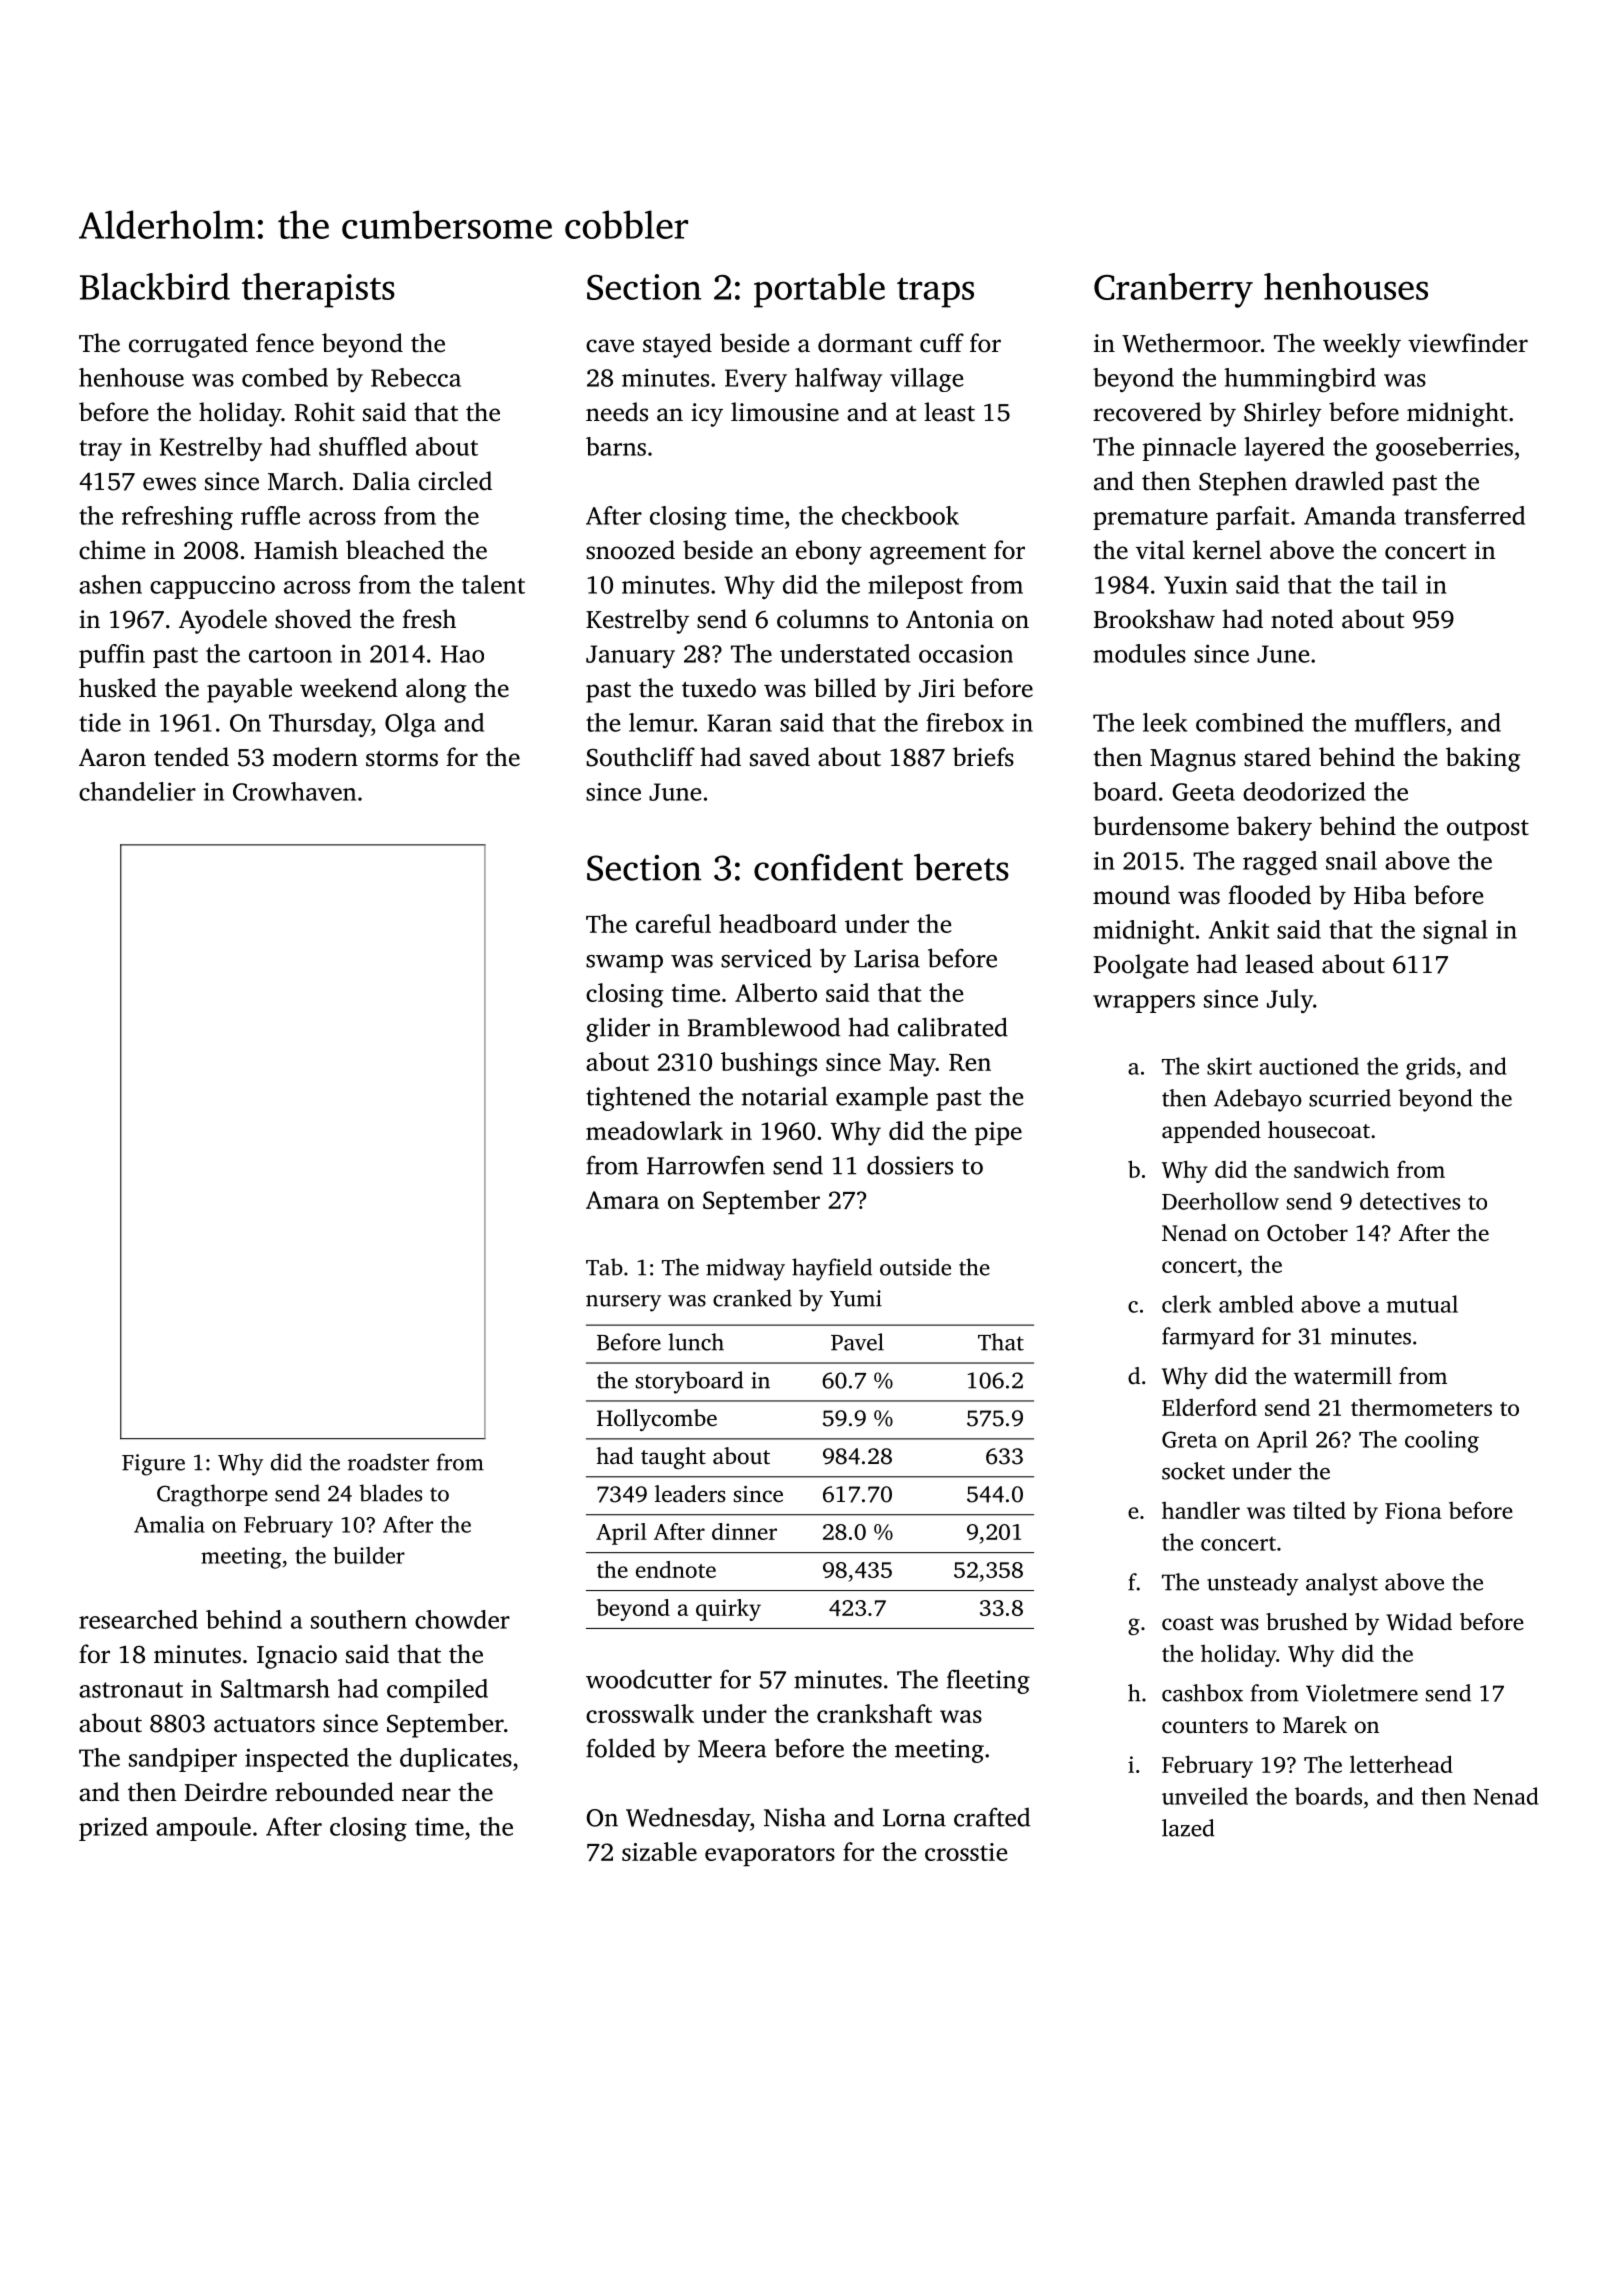  What do you see at coordinates (318, 290) in the image?
I see `therapists` at bounding box center [318, 290].
